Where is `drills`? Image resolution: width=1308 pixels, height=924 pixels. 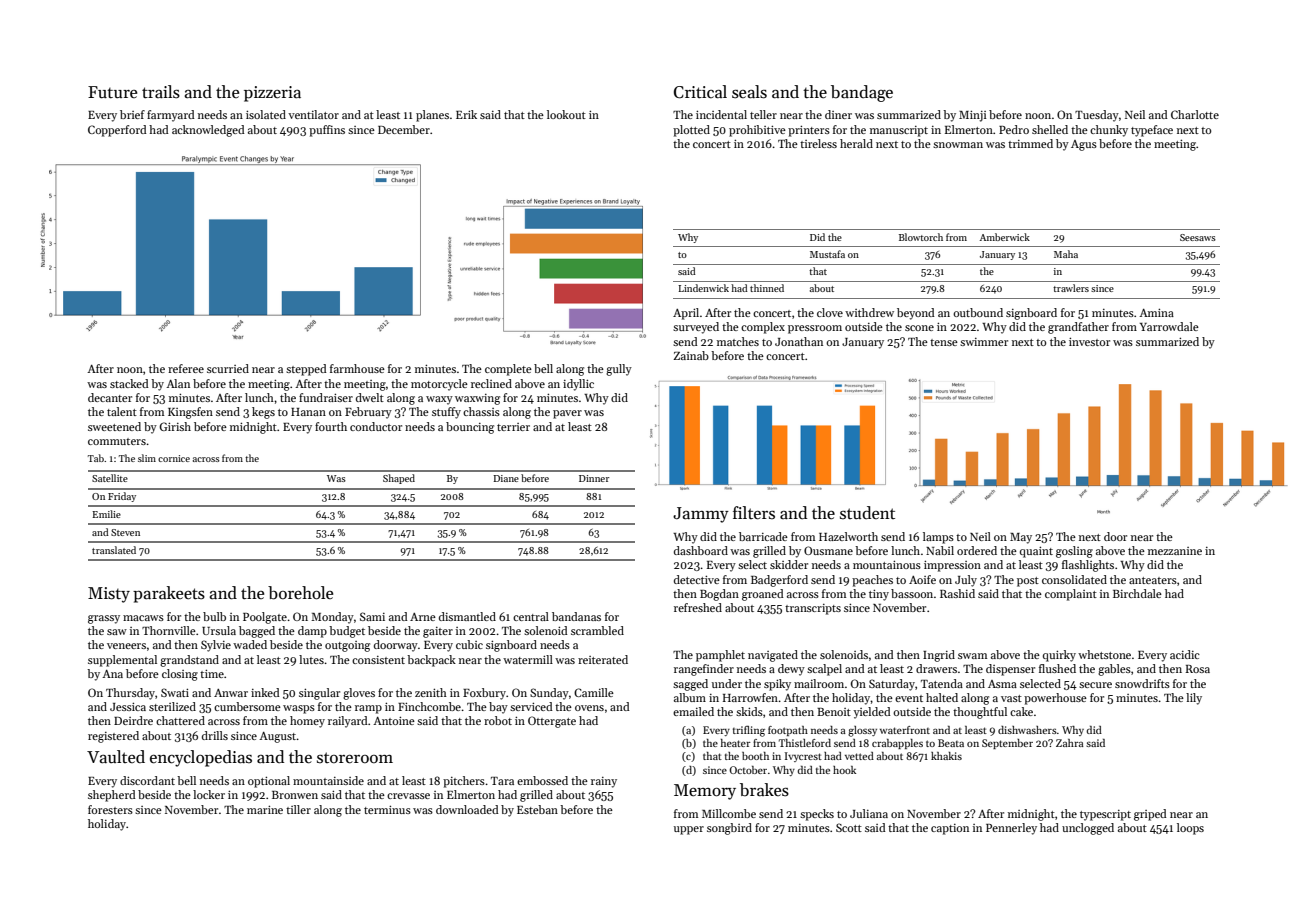
drills is located at coordinates (215, 735).
